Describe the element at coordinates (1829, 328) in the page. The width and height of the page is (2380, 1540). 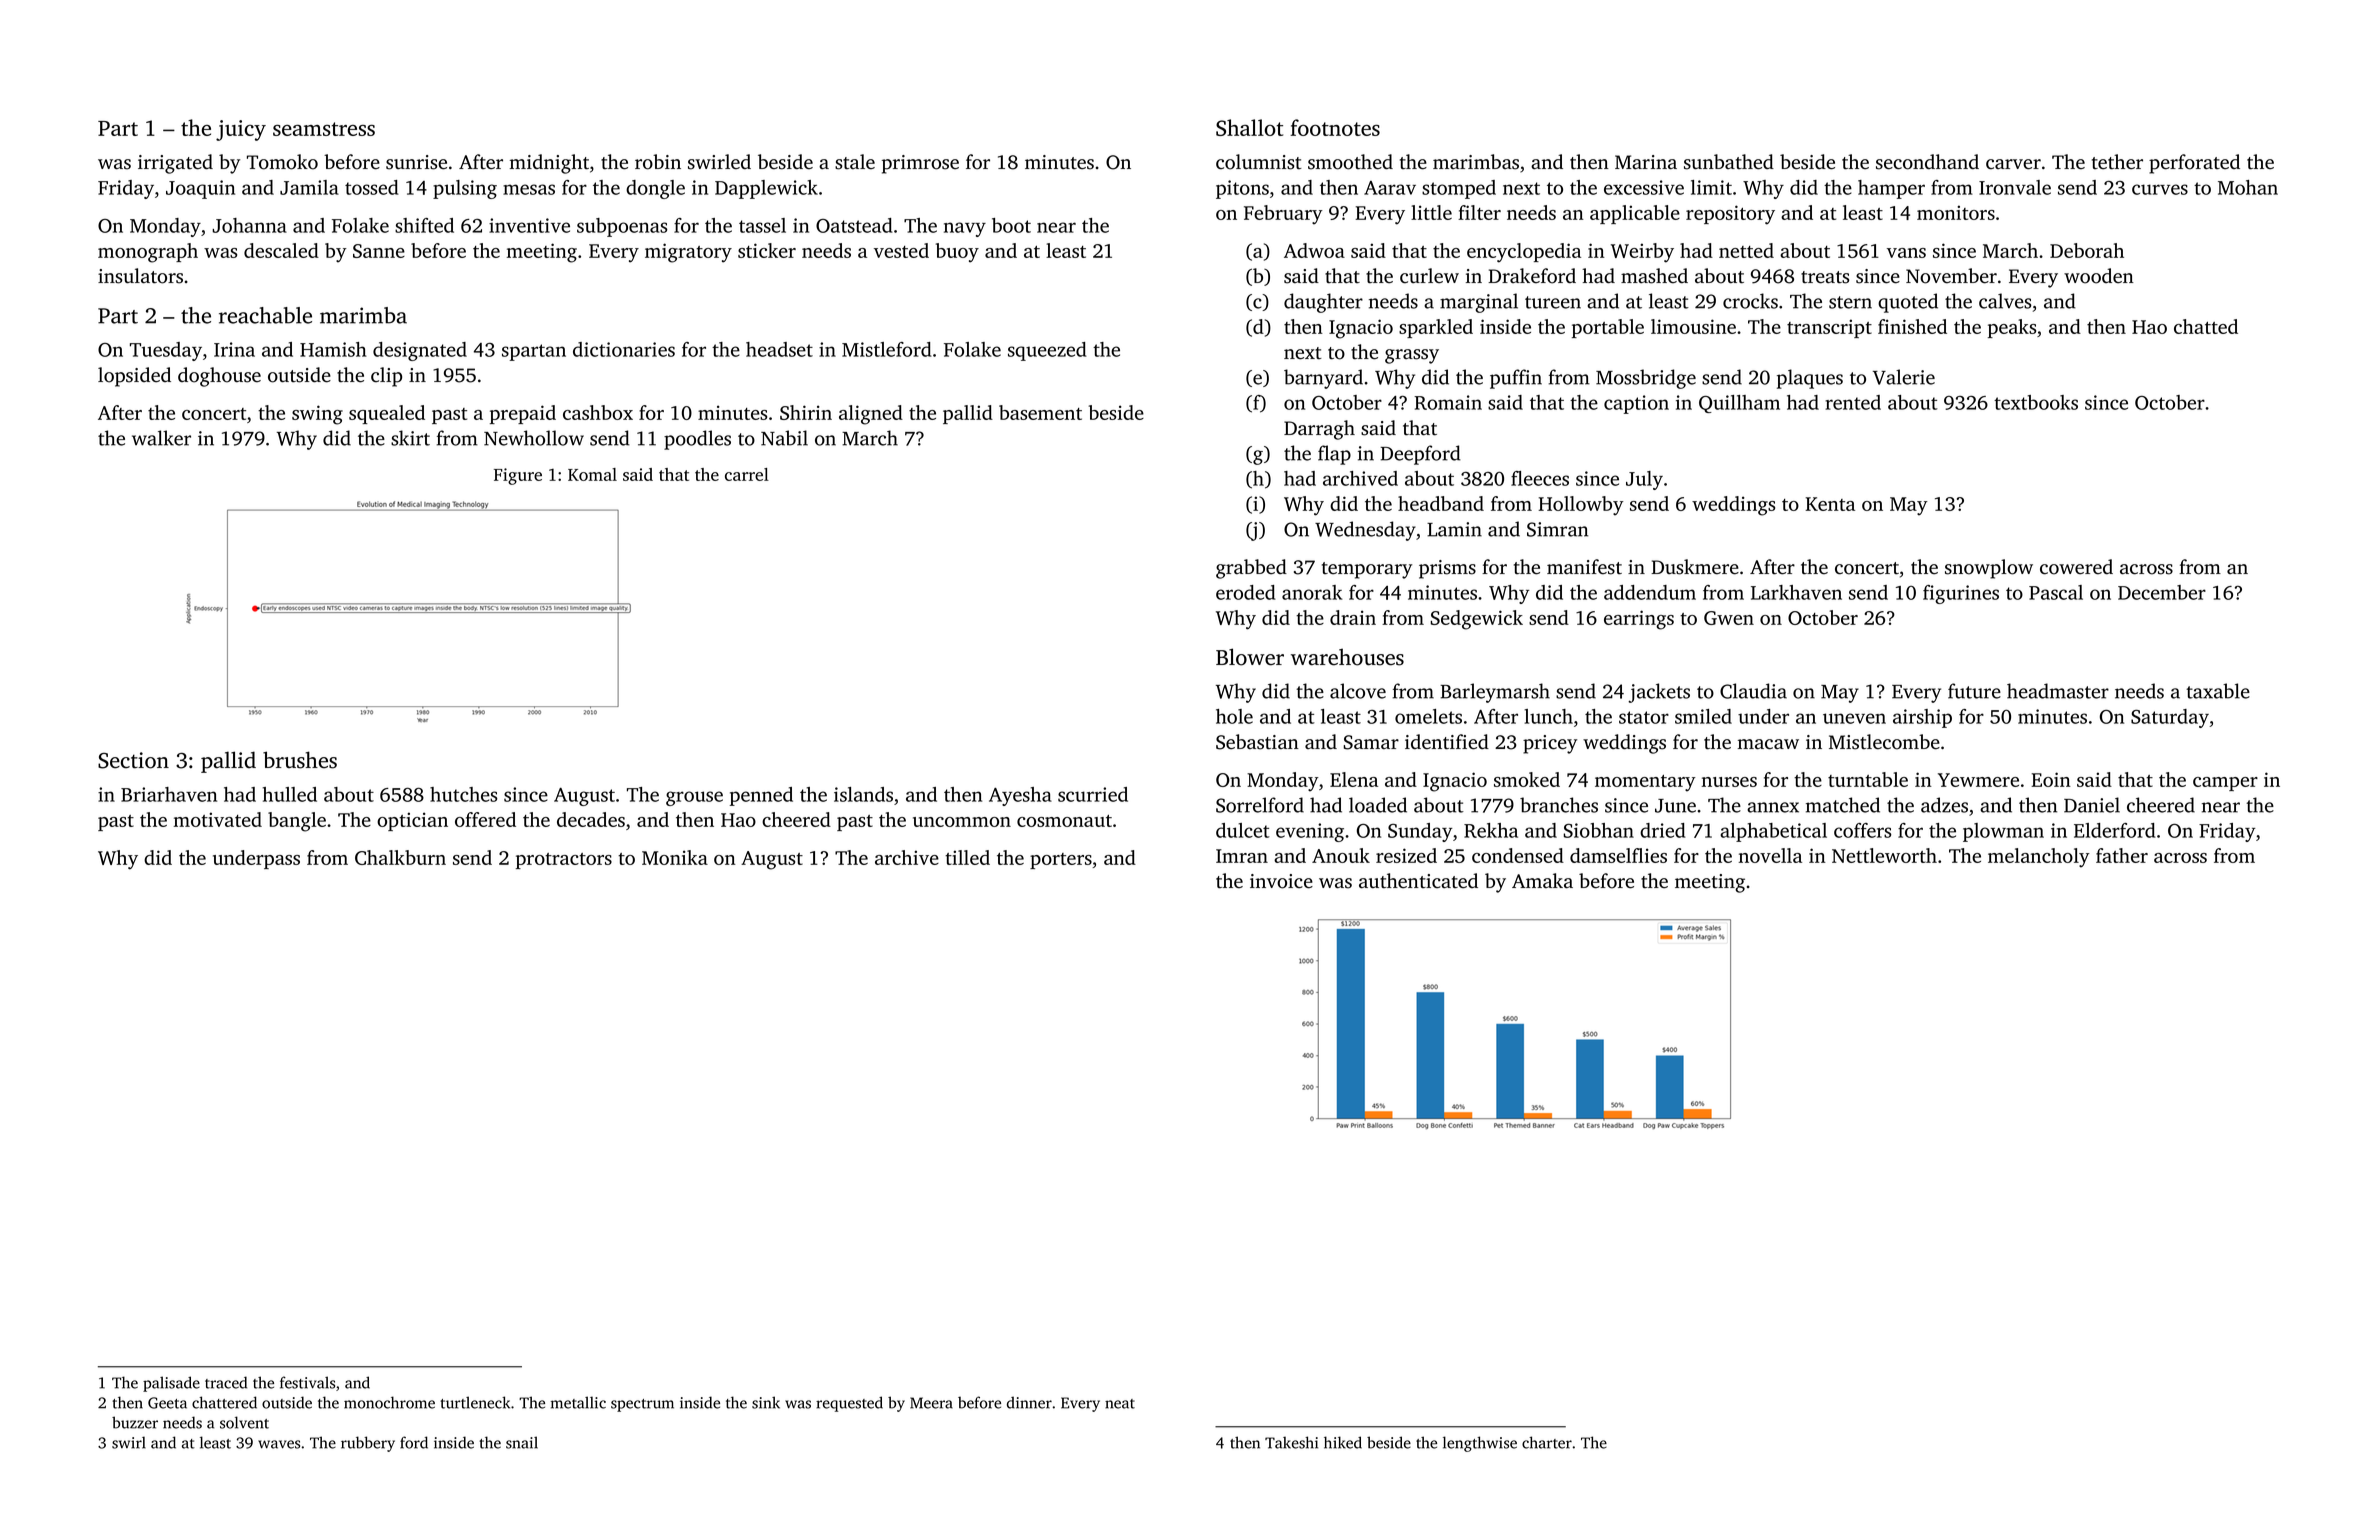
I see `transcript` at that location.
